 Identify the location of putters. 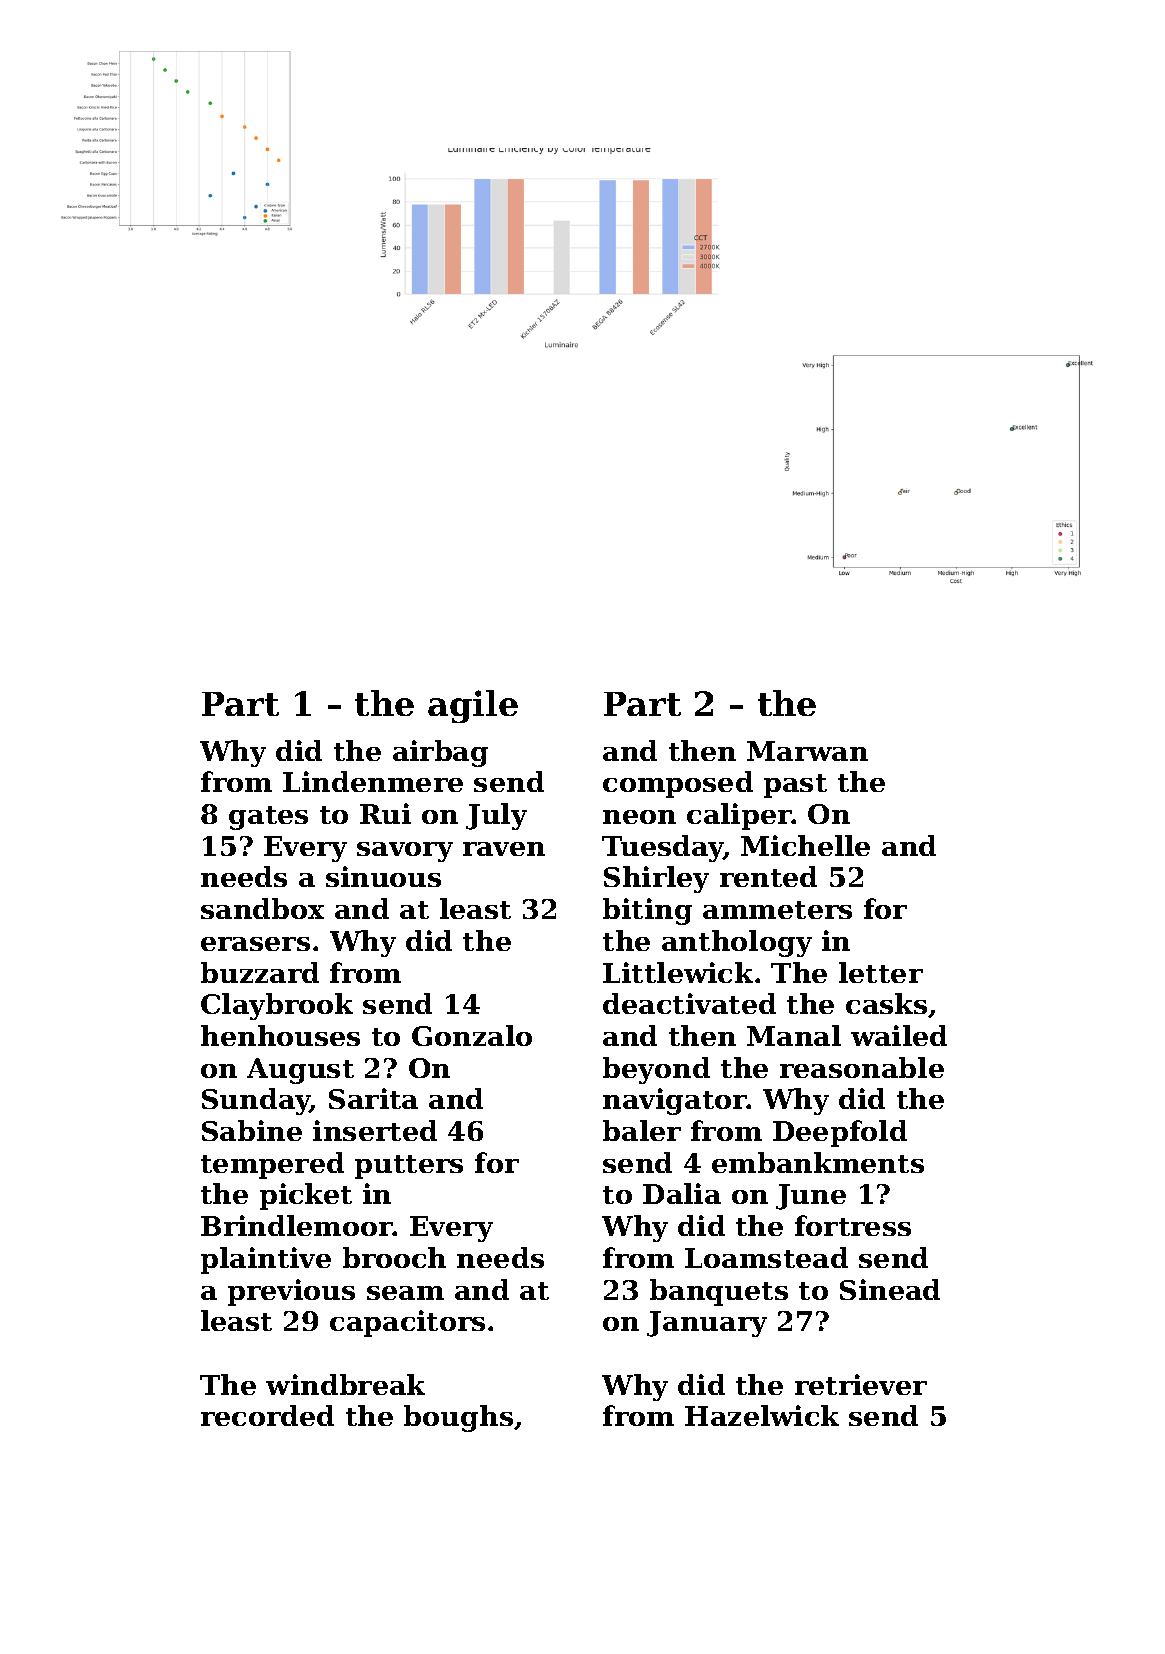
(409, 1167).
